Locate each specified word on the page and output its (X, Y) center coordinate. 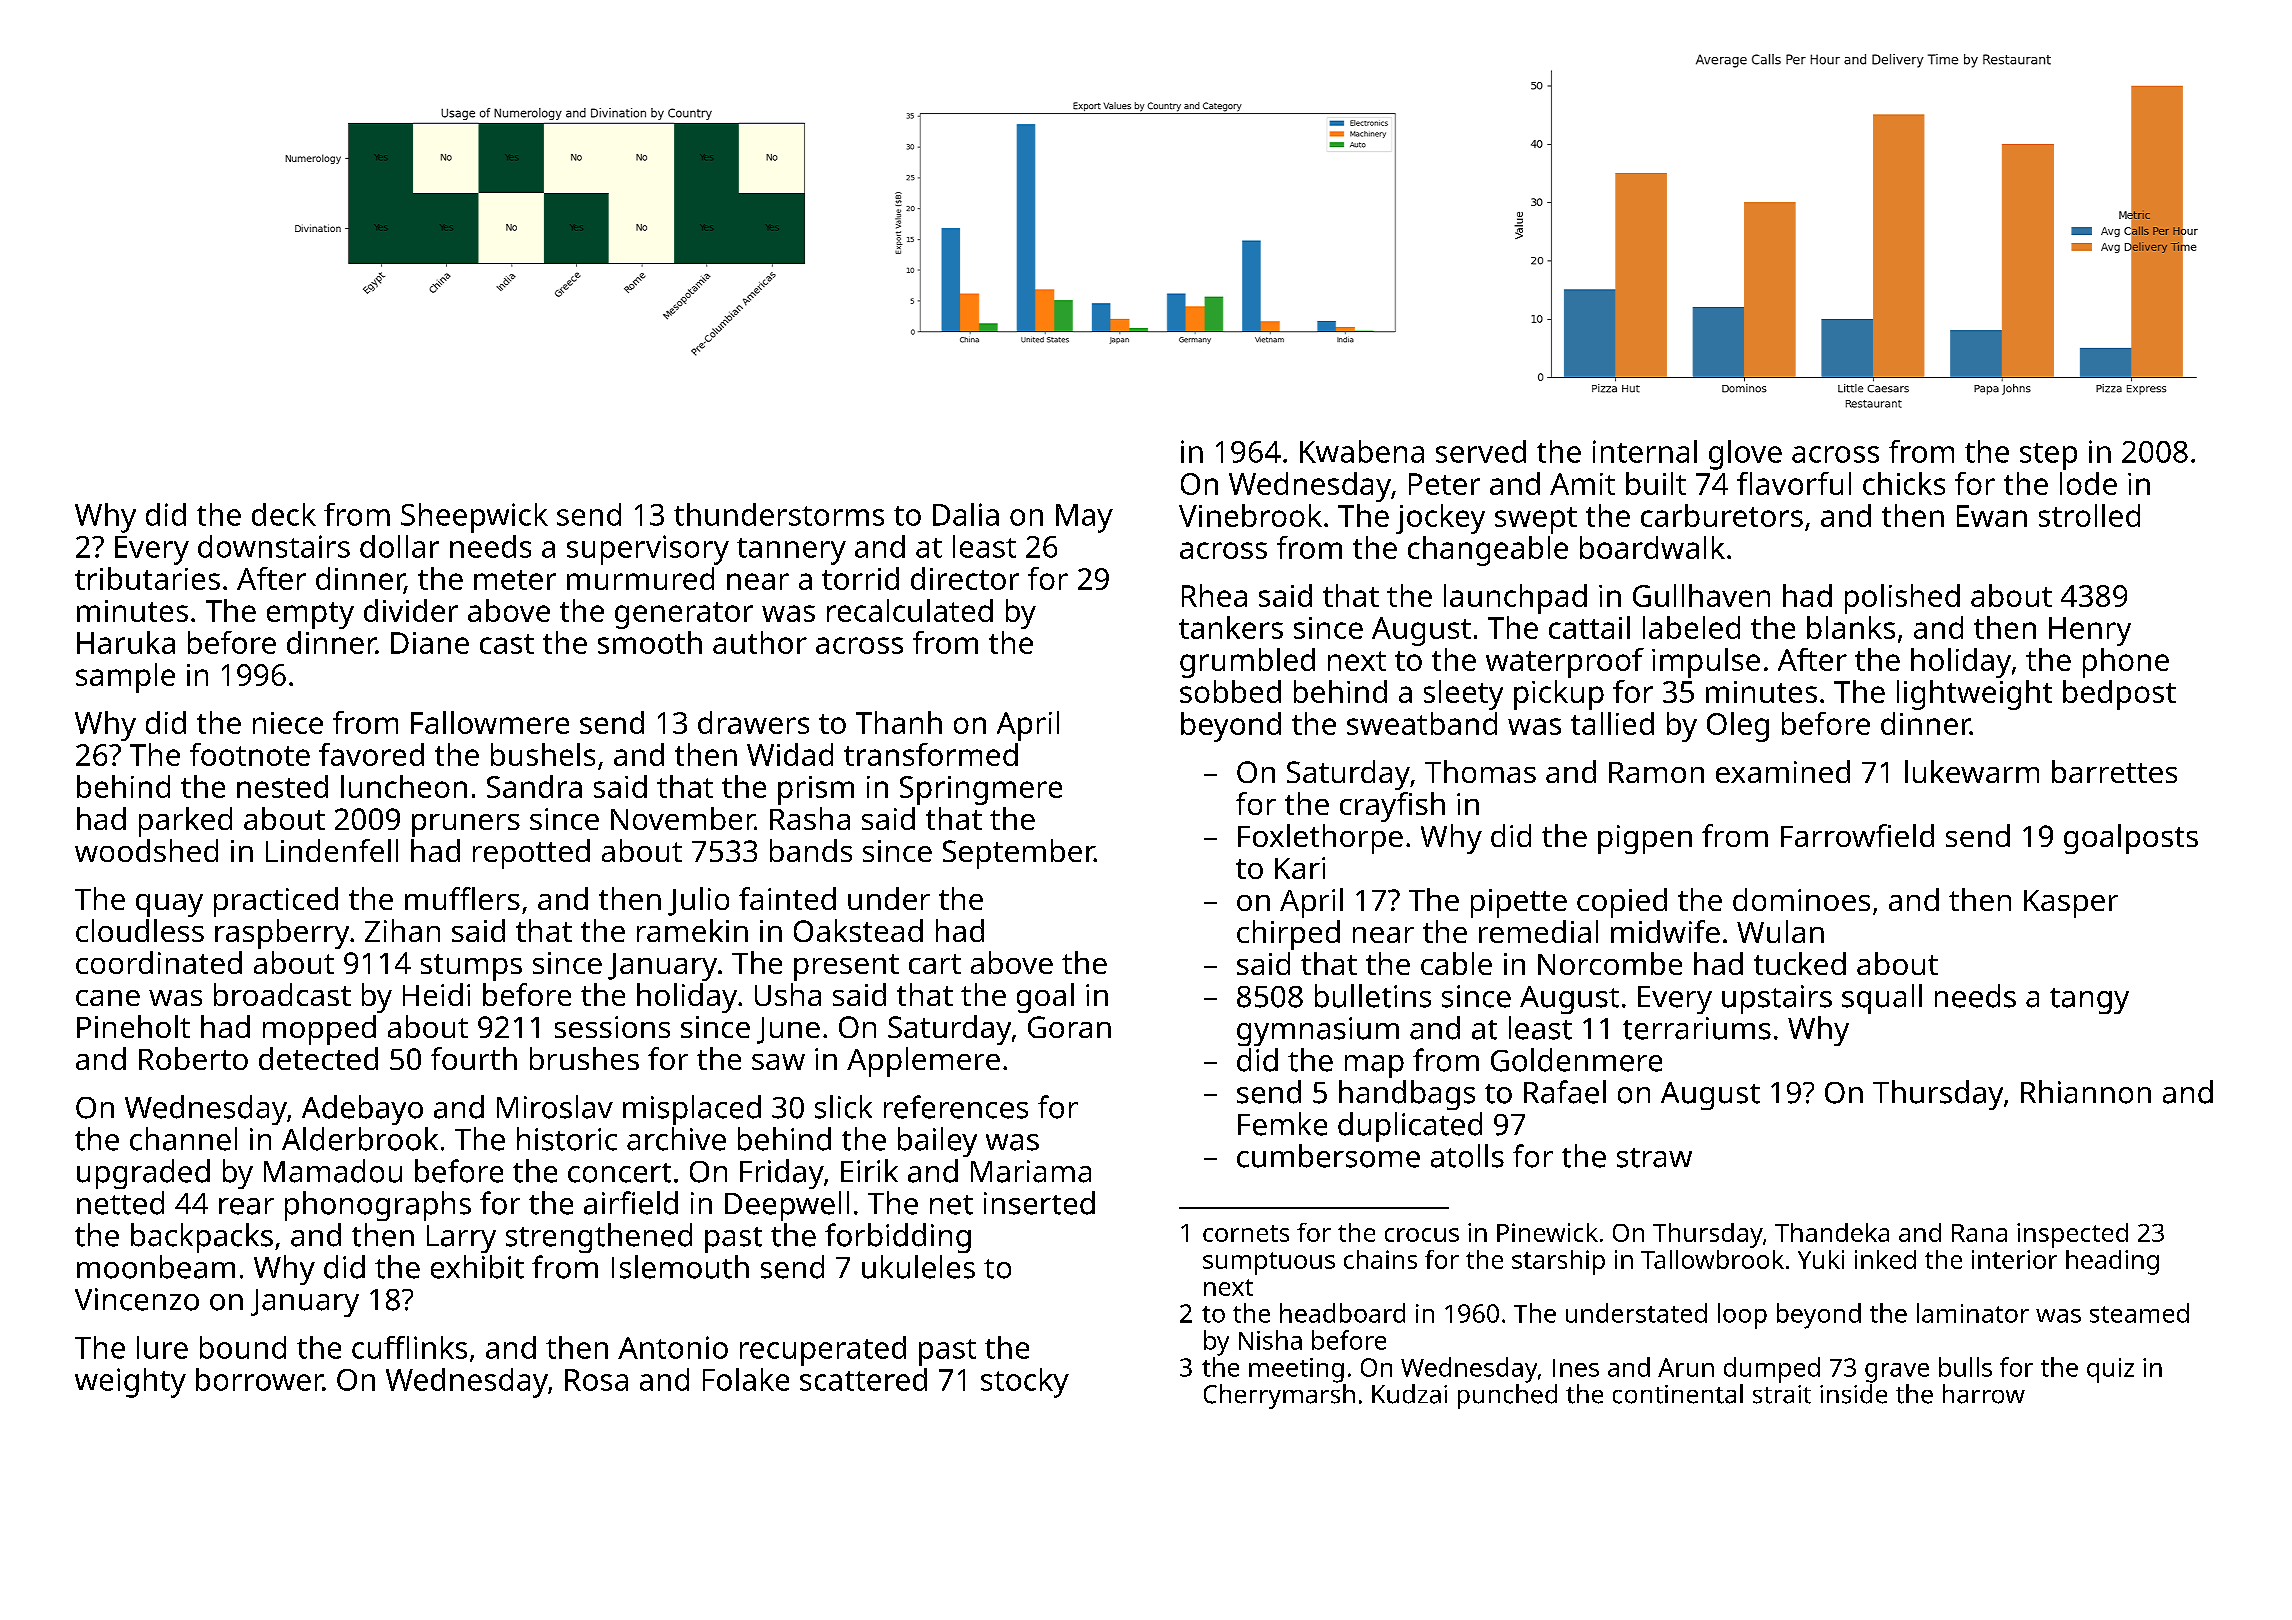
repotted (531, 854)
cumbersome (1328, 1156)
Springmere (981, 790)
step (2048, 456)
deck (284, 514)
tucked (1800, 963)
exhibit (477, 1267)
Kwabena (1362, 451)
